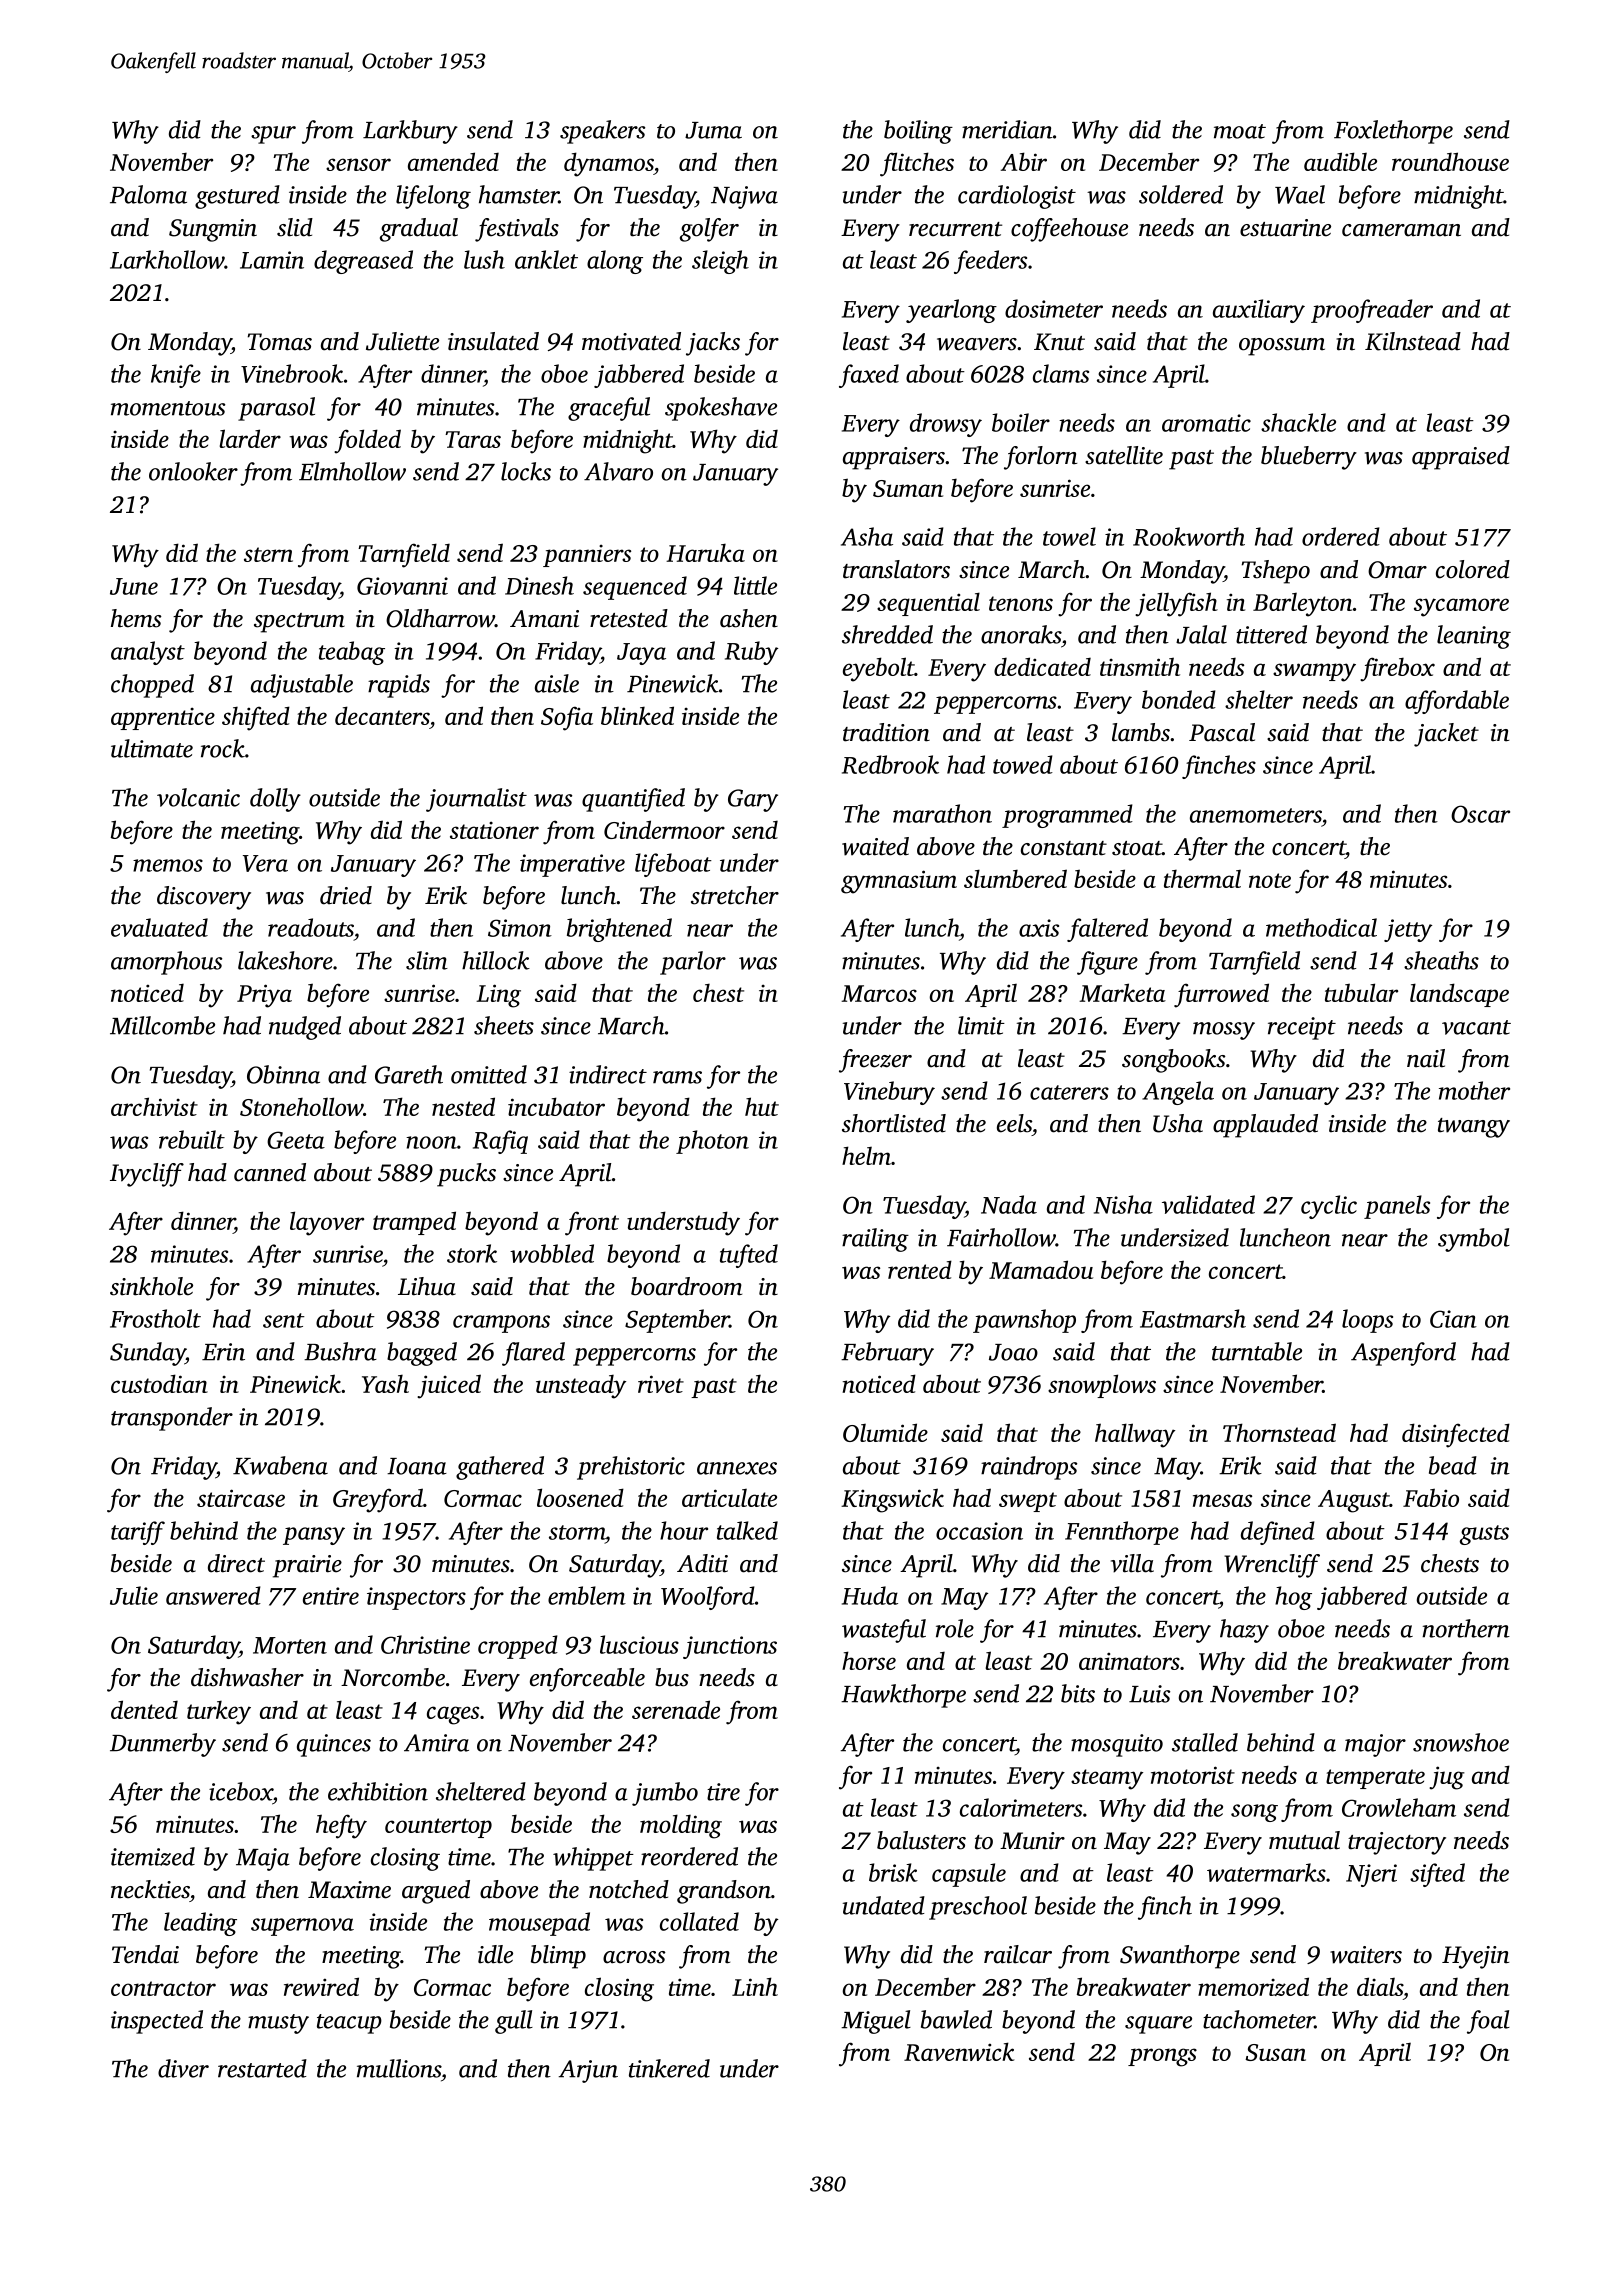  I want to click on Redbrook, so click(890, 764).
